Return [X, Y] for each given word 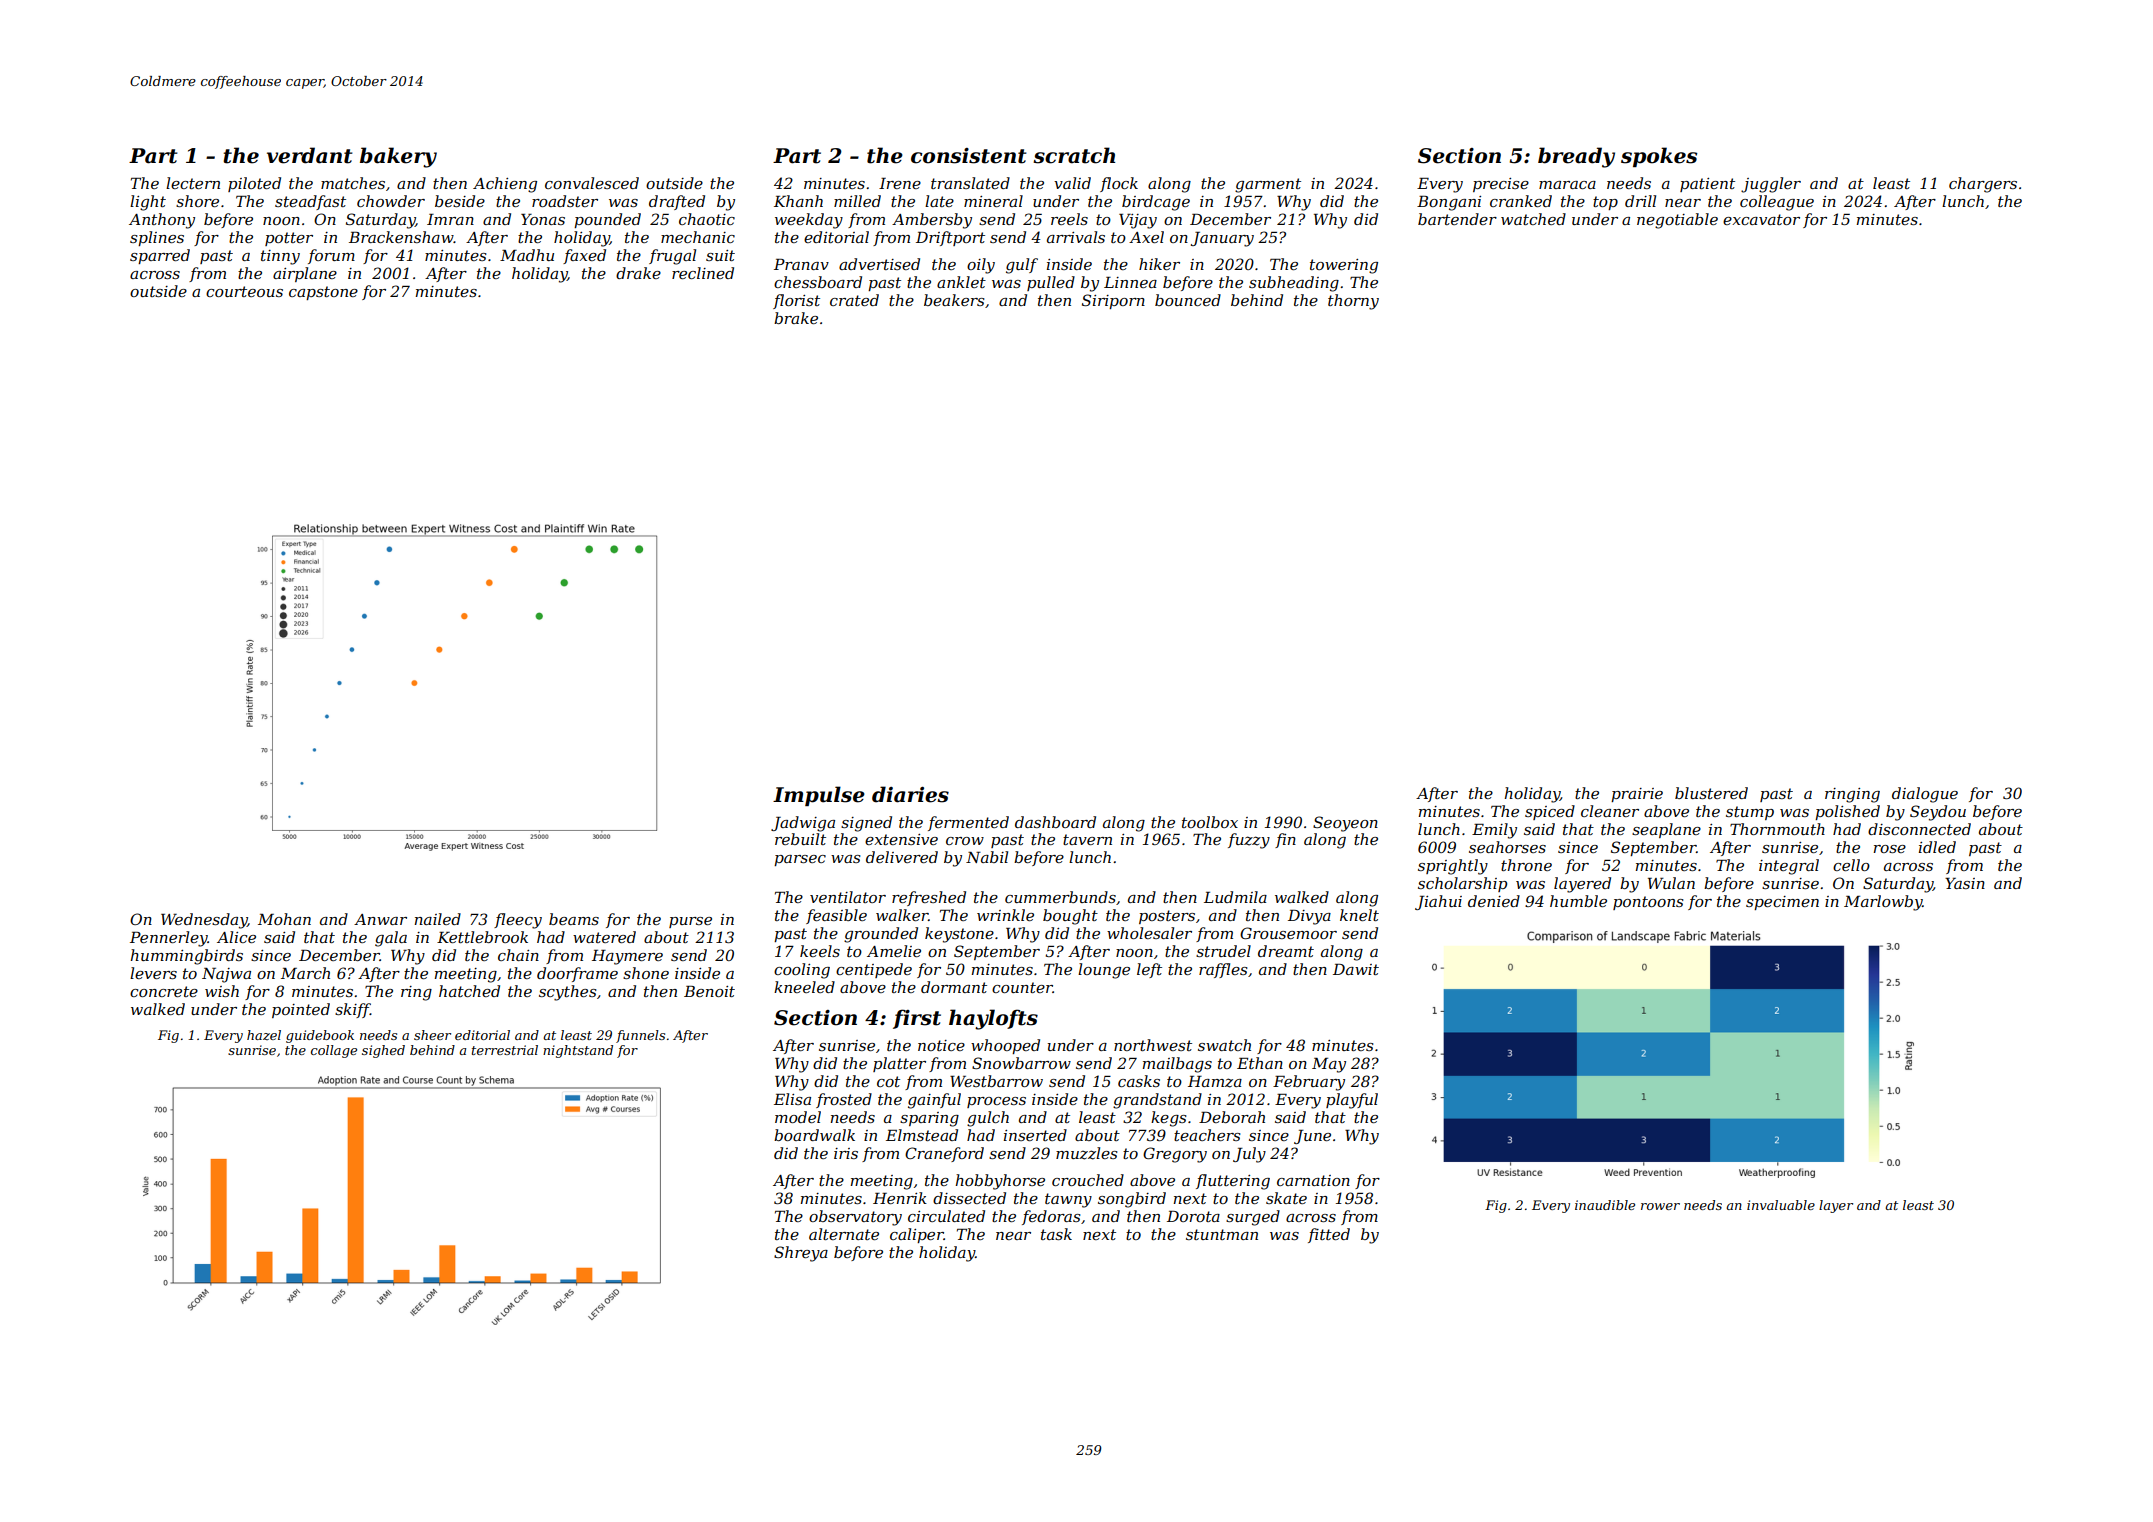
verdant [310, 155]
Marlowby [1883, 903]
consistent [969, 156]
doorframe [577, 974]
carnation [1313, 1180]
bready [1576, 157]
